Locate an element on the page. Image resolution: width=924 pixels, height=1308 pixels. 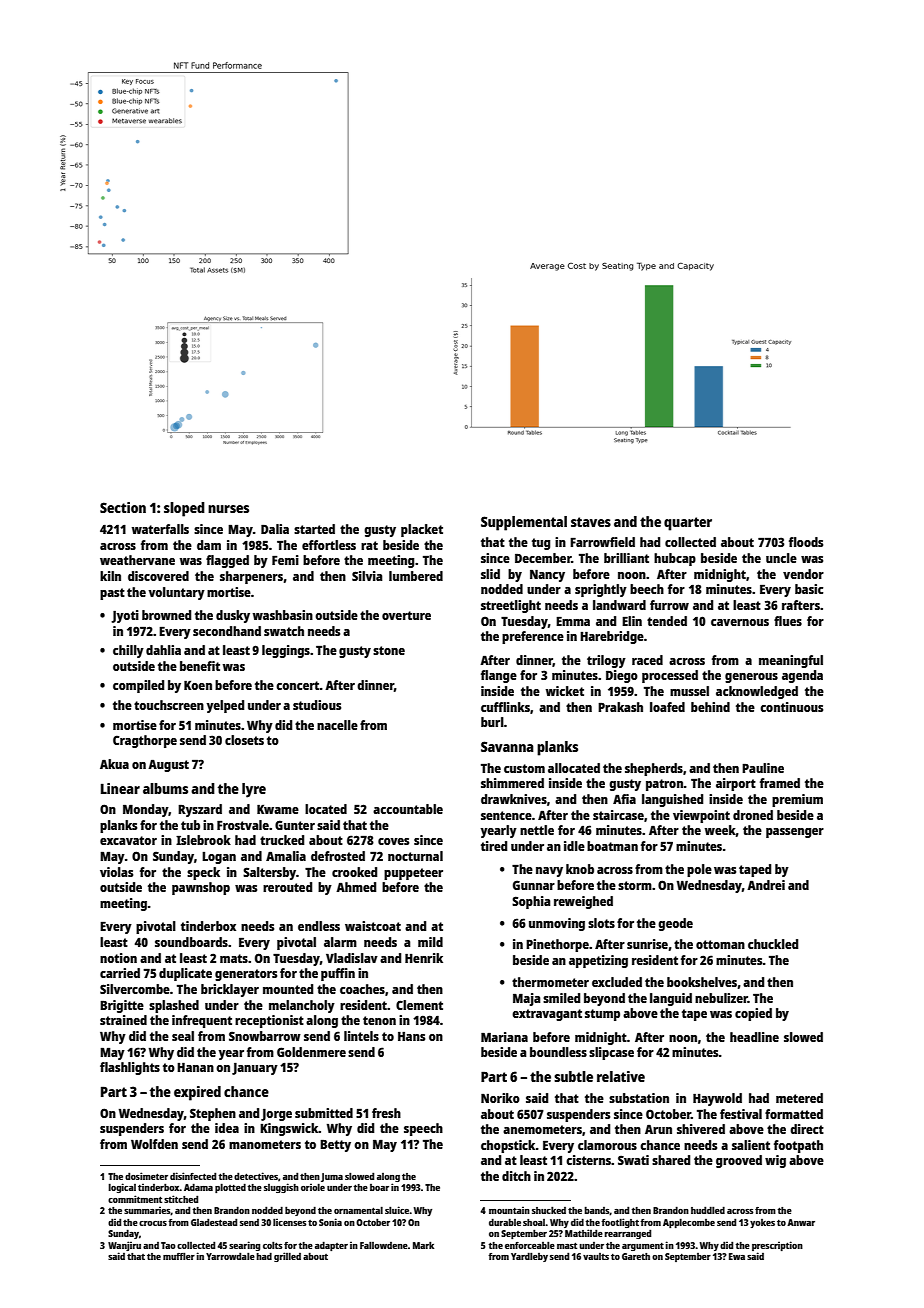
disinfected is located at coordinates (193, 1176).
